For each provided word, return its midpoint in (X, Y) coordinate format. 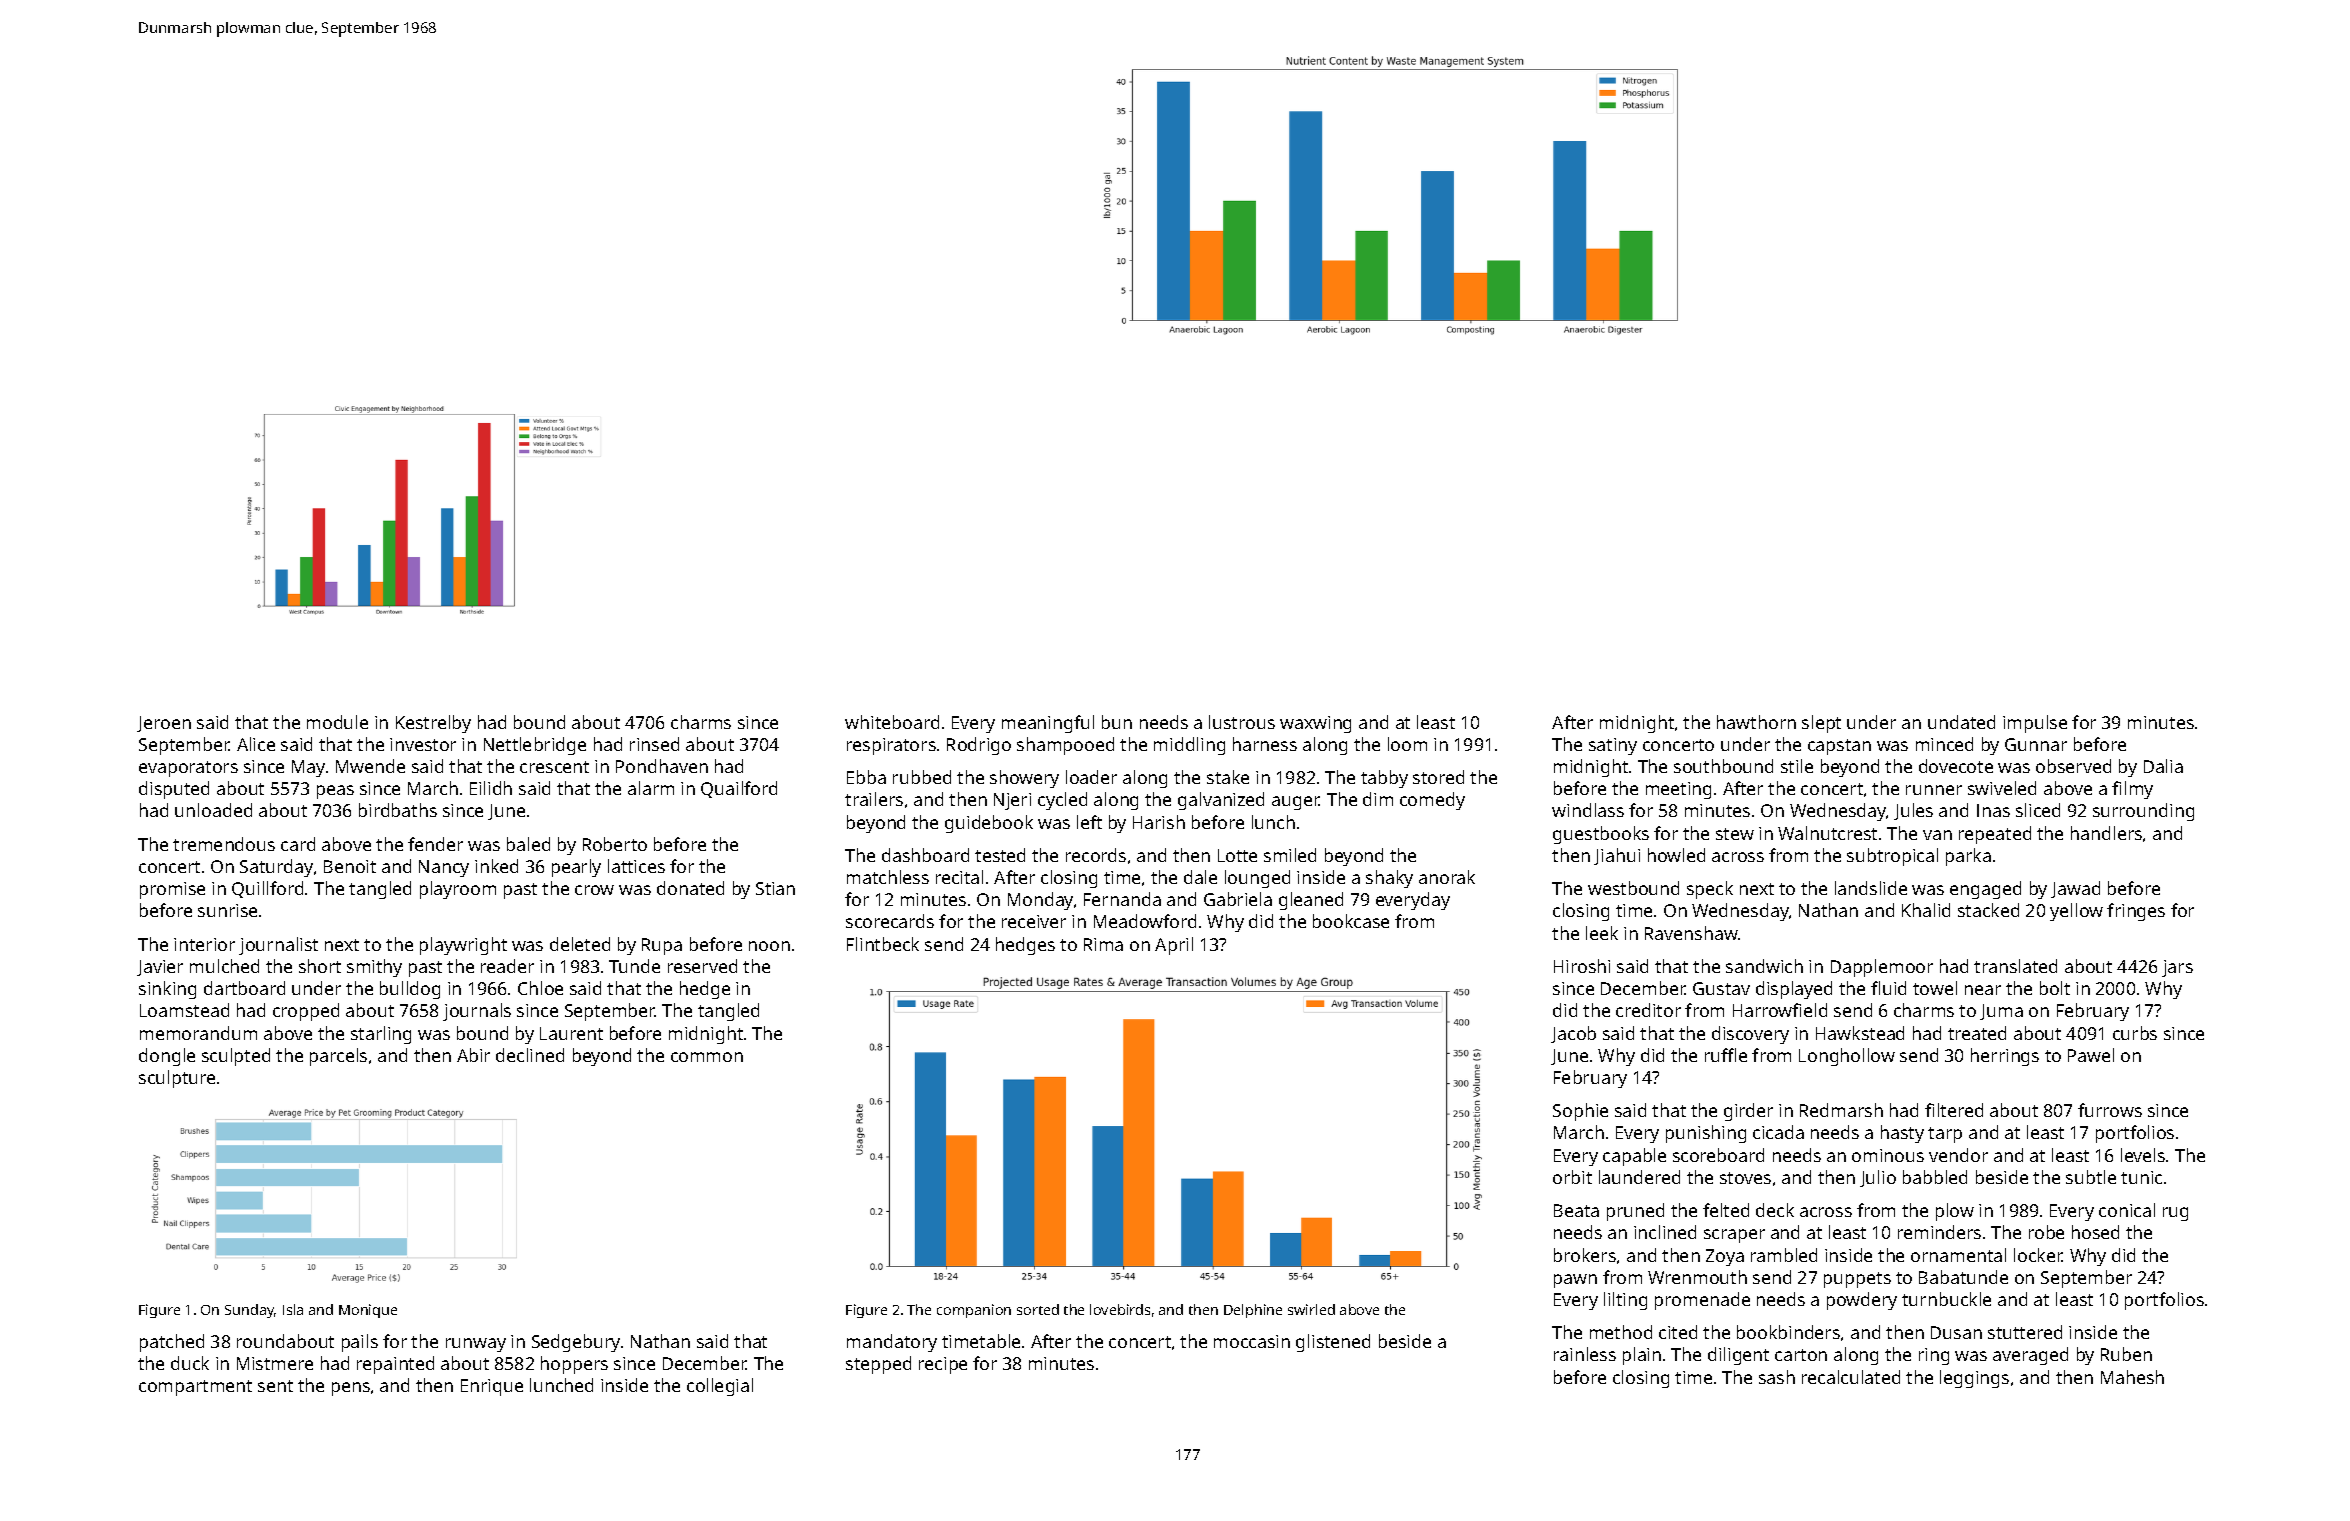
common (707, 1057)
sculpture (177, 1079)
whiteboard (892, 722)
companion (974, 1311)
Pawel (2091, 1055)
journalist (278, 946)
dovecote (1956, 766)
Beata (1576, 1210)
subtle (2091, 1177)
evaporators (188, 769)
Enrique (492, 1387)
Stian (775, 888)
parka (1968, 857)
